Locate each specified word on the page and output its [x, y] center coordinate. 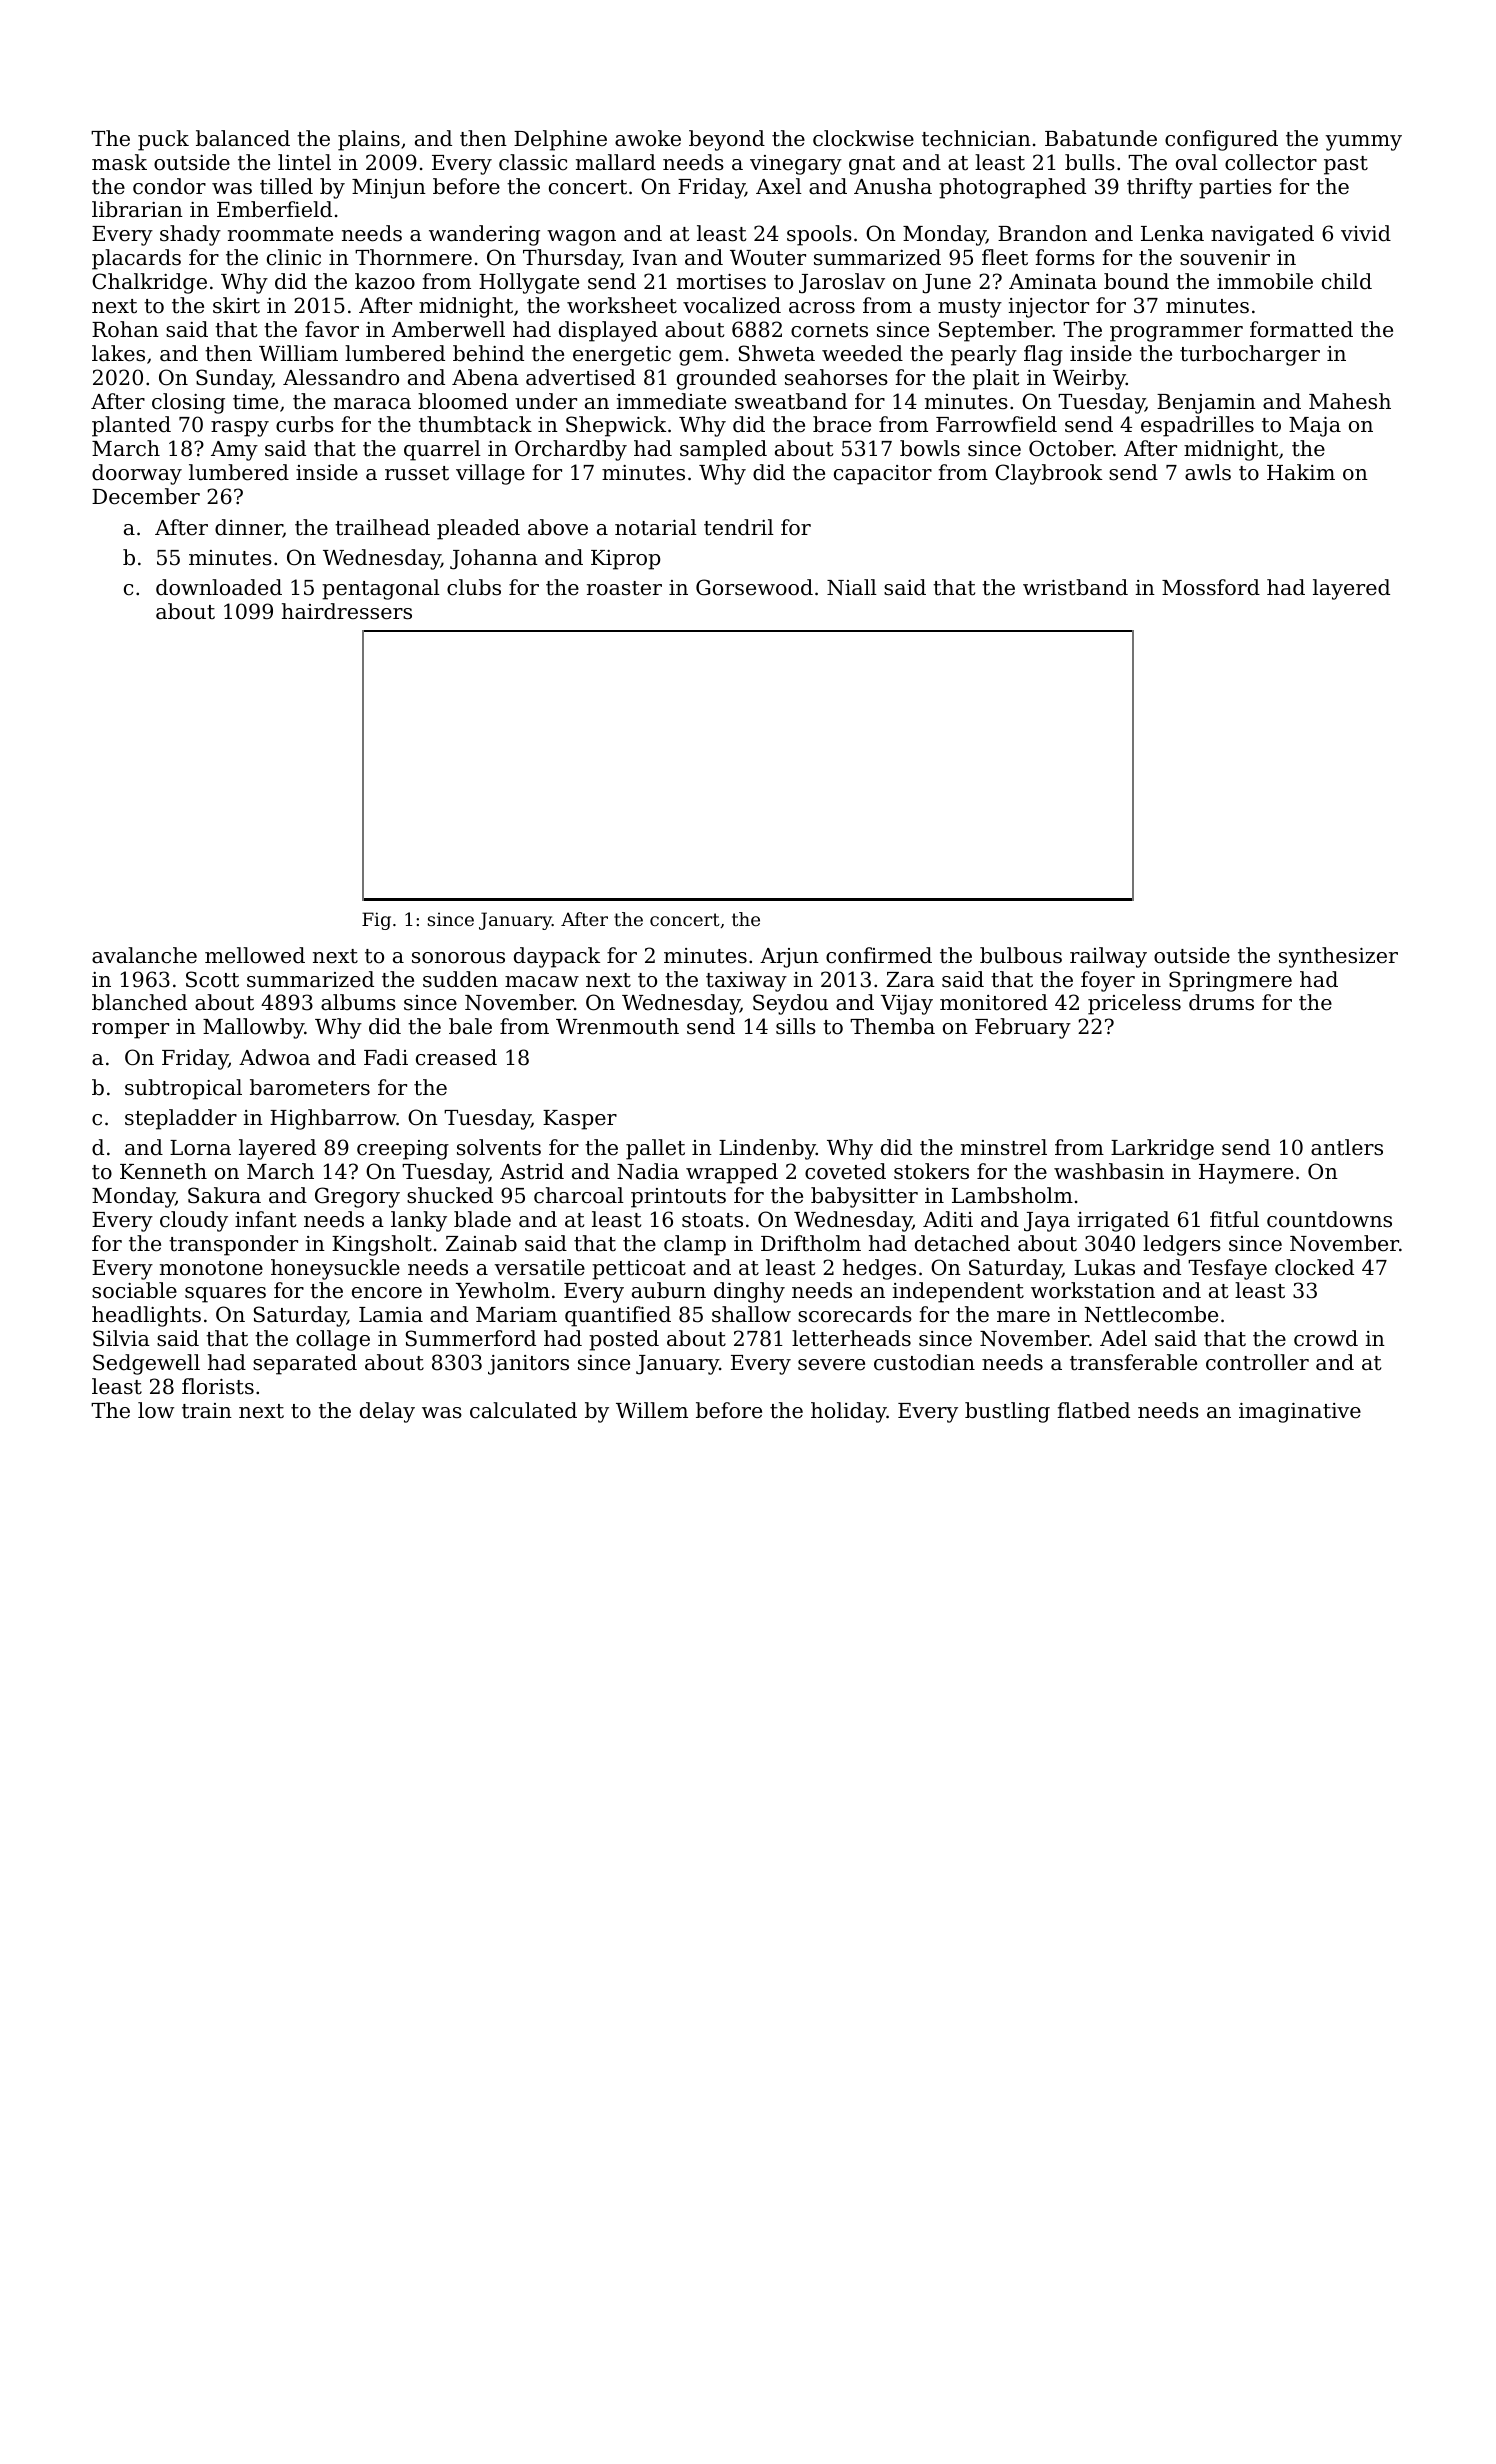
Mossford [1211, 587]
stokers [931, 1171]
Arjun [789, 958]
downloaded [219, 587]
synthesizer [1338, 957]
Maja [1315, 427]
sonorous [458, 958]
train [207, 1411]
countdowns [1329, 1219]
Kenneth [163, 1171]
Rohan [125, 329]
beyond [727, 140]
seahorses [836, 377]
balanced [243, 138]
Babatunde [1101, 138]
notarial [656, 527]
